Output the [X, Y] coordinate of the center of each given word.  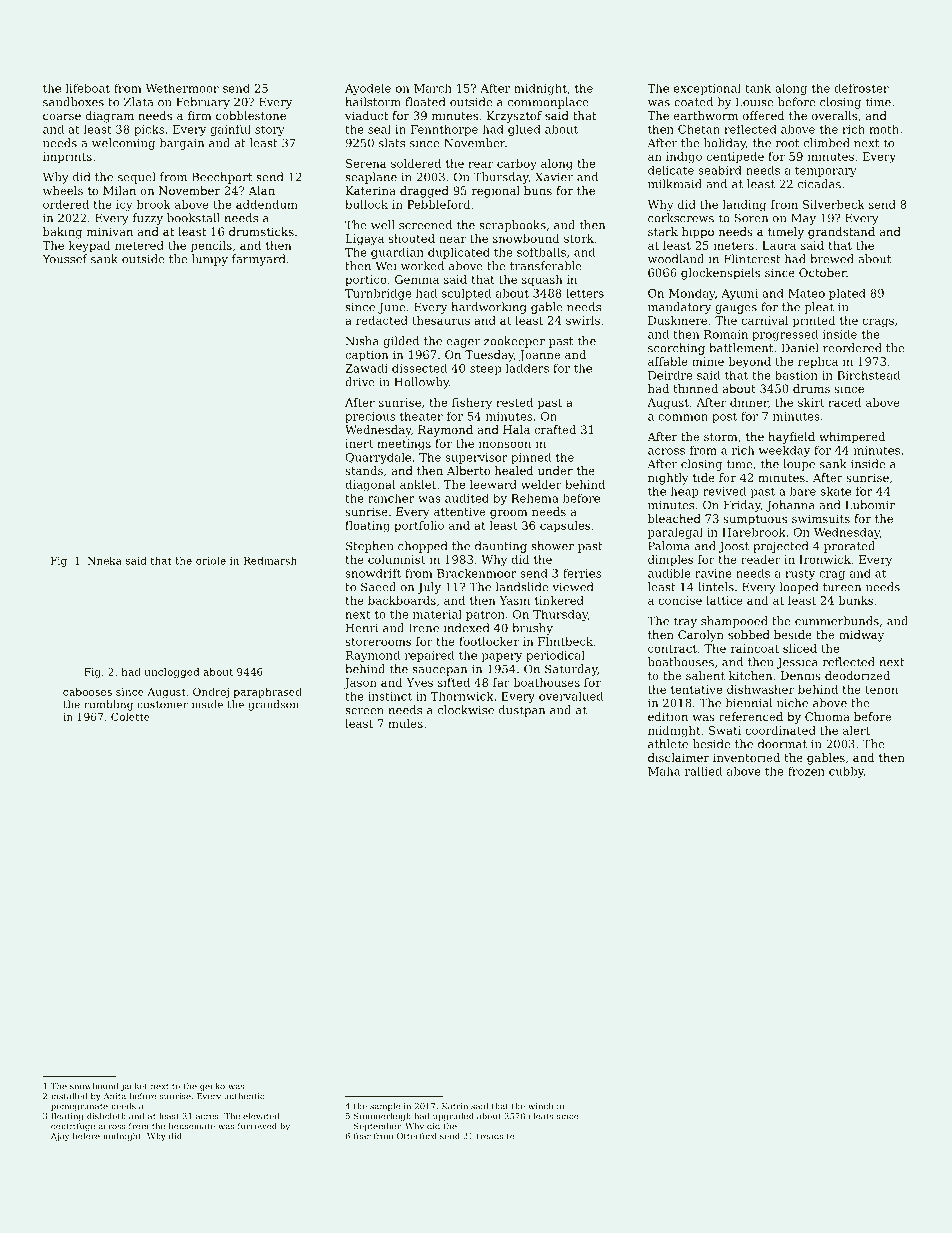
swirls [583, 320]
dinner [749, 402]
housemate [192, 1126]
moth [884, 129]
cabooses [87, 691]
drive [360, 382]
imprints [67, 157]
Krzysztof [514, 117]
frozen [806, 771]
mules [405, 723]
